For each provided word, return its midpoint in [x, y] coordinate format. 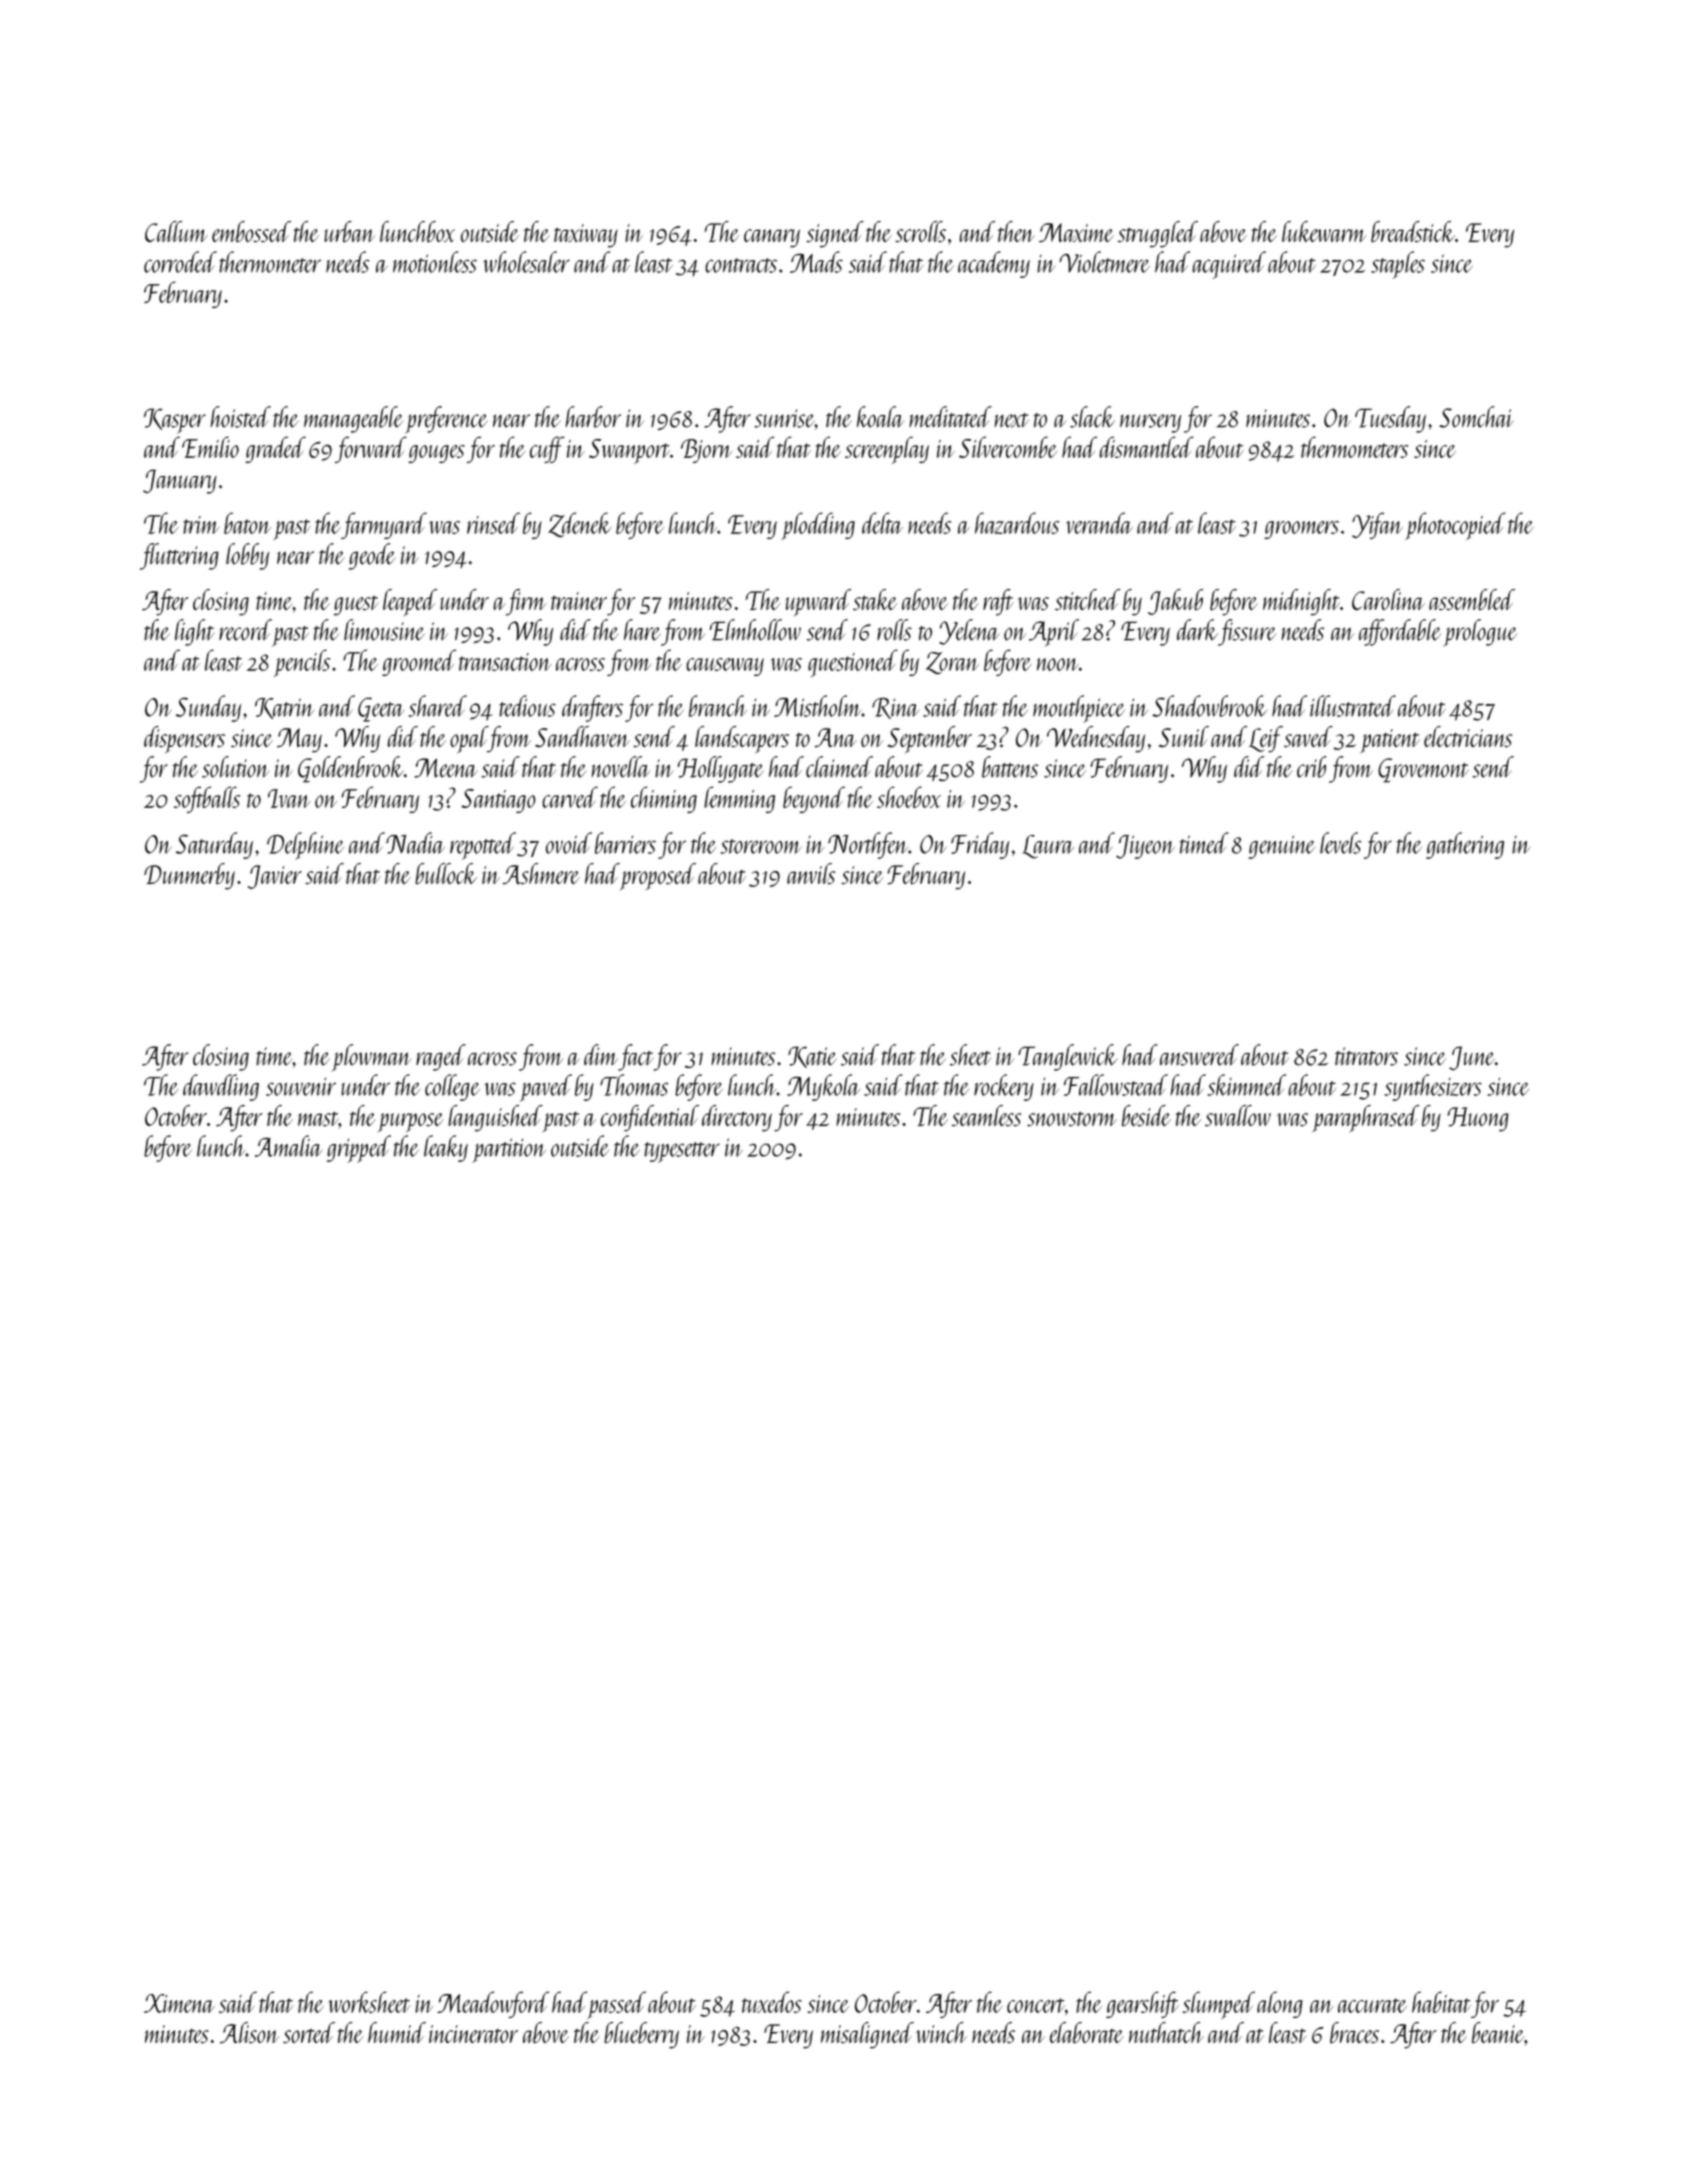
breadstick [1413, 232]
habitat [1441, 2002]
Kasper [175, 421]
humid [397, 2032]
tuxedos [772, 2002]
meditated [950, 417]
